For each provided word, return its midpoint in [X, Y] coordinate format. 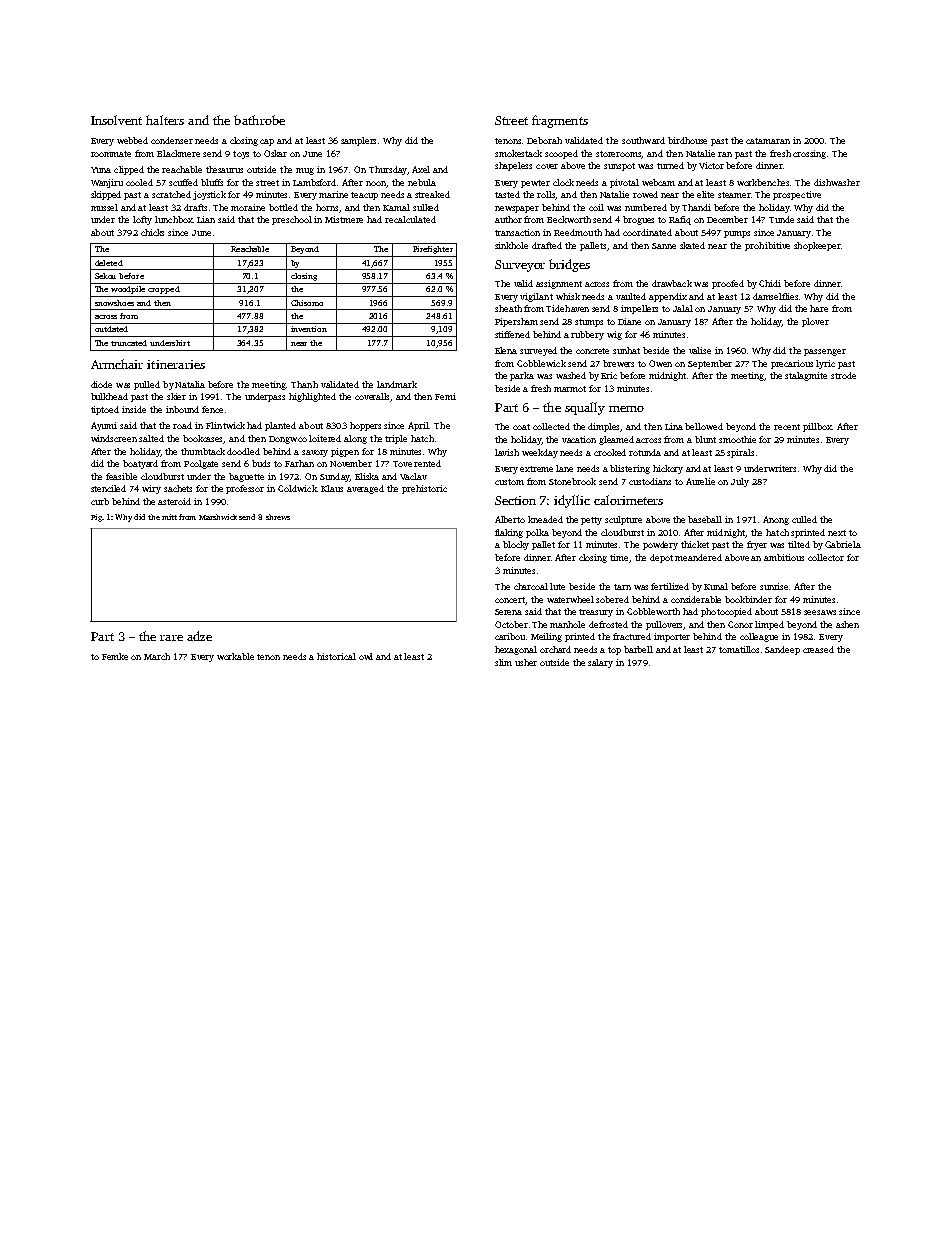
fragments [560, 121]
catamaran [768, 141]
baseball [705, 519]
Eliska [367, 476]
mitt [169, 517]
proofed [728, 284]
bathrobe [259, 120]
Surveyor [520, 266]
